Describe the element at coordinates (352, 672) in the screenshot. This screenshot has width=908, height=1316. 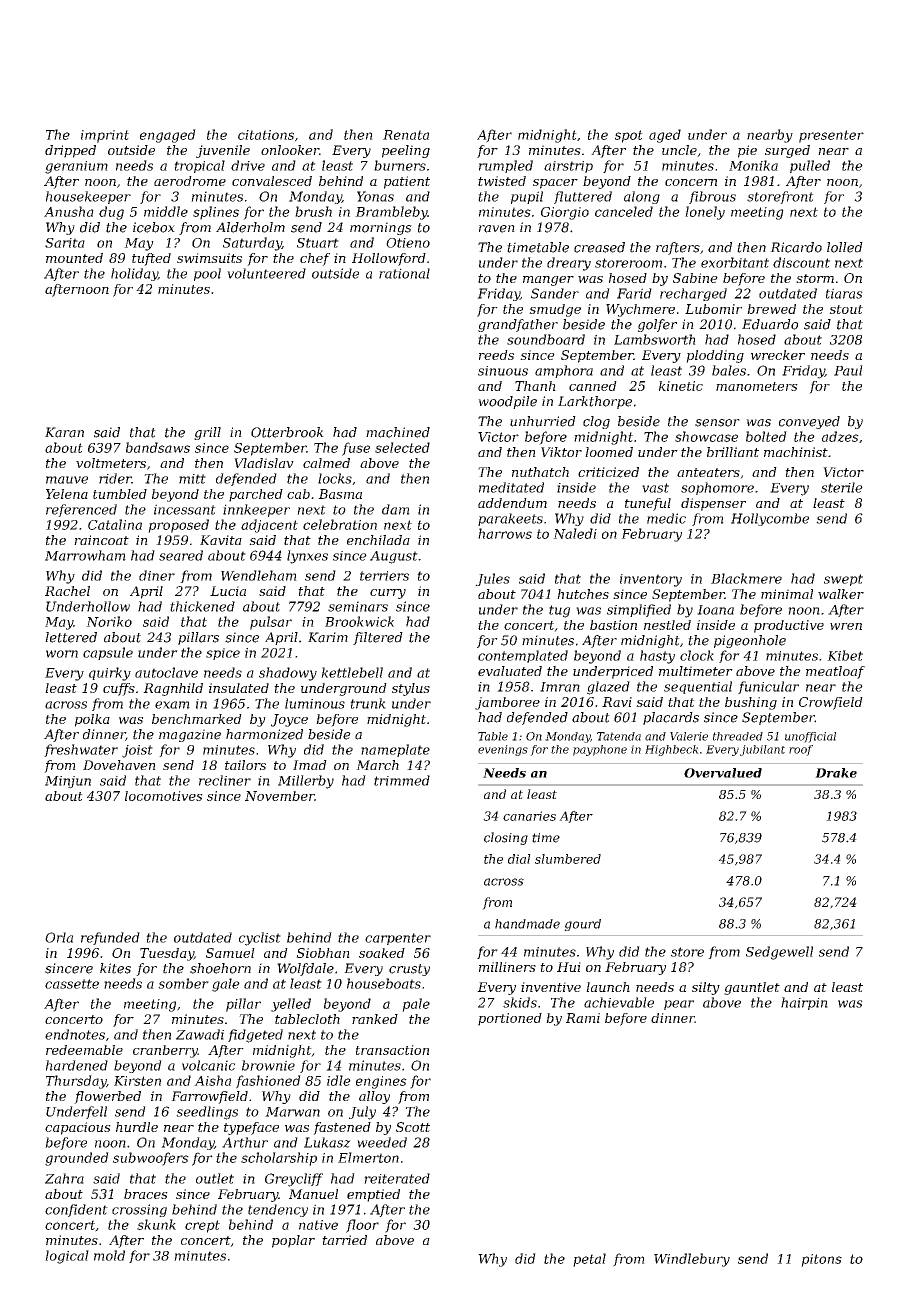
I see `kettlebell` at that location.
